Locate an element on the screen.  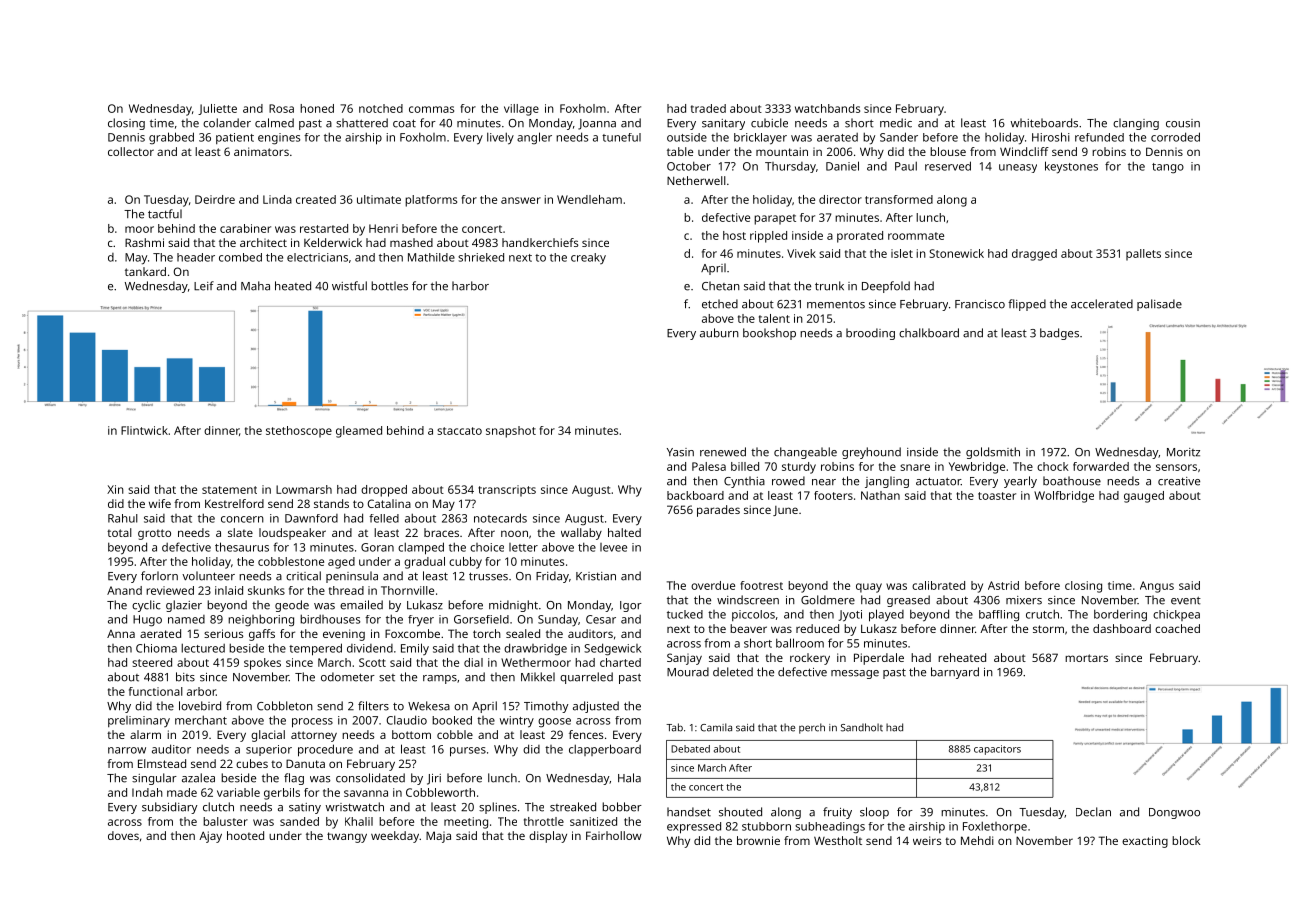
stethoscope is located at coordinates (299, 432).
